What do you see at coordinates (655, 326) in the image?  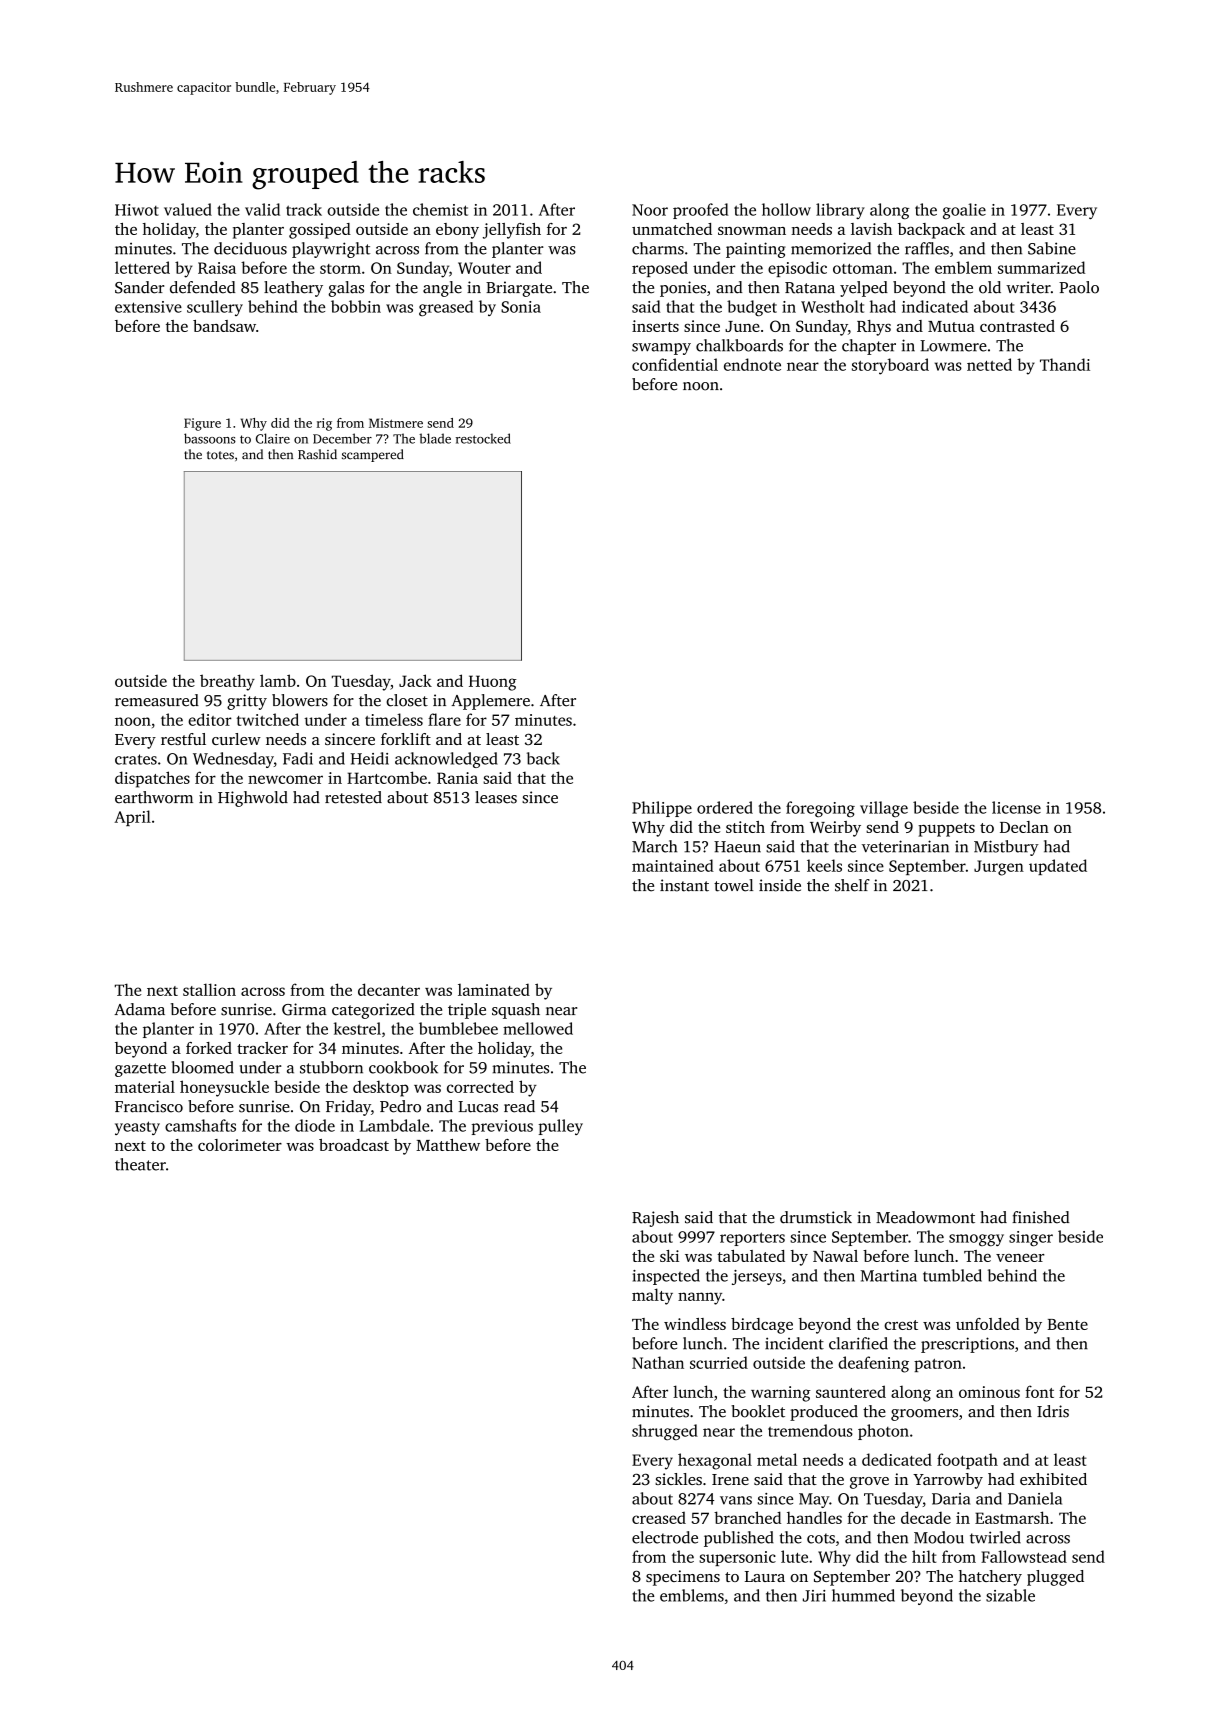 I see `inserts` at bounding box center [655, 326].
